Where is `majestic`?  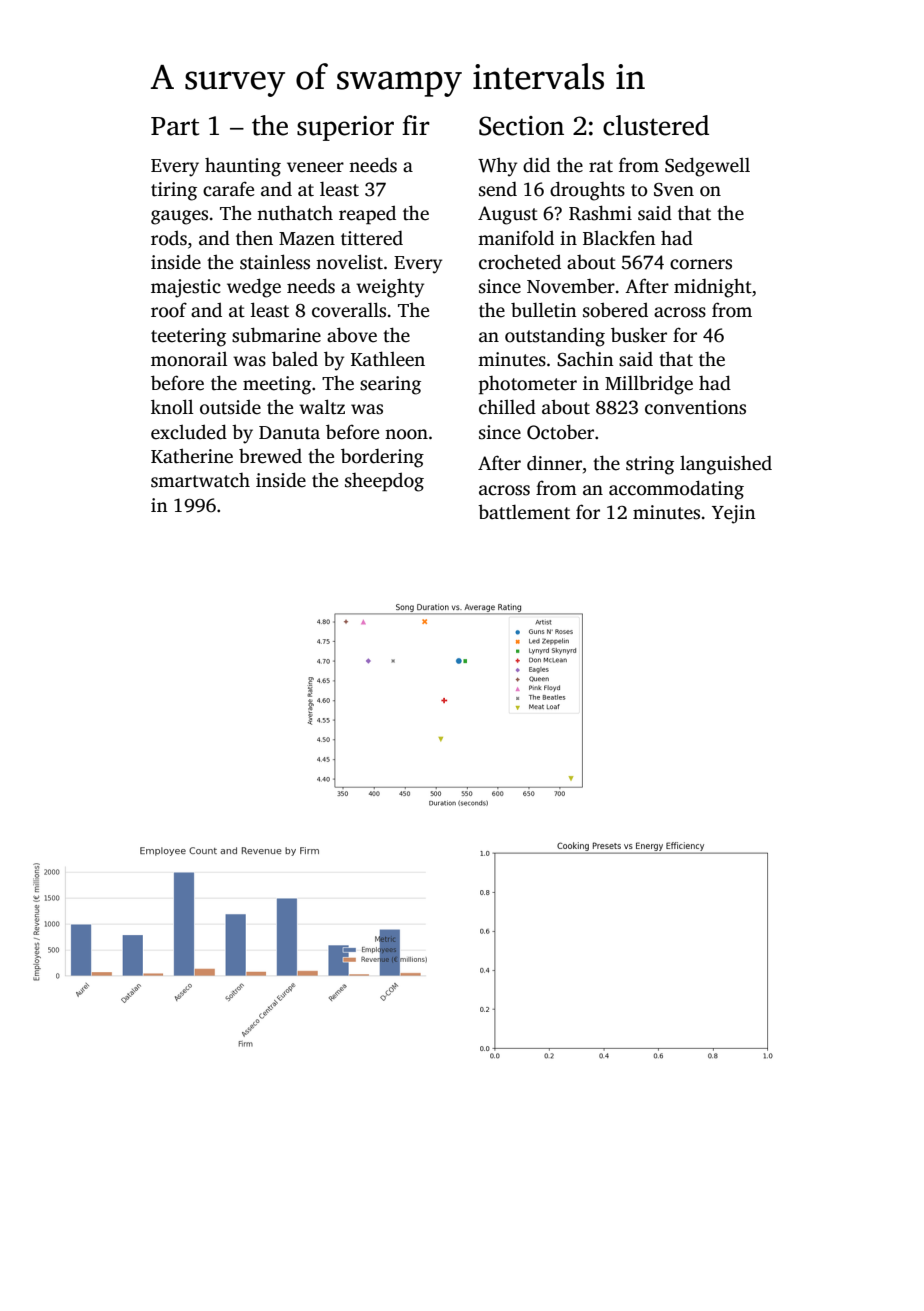
majestic is located at coordinates (186, 288).
